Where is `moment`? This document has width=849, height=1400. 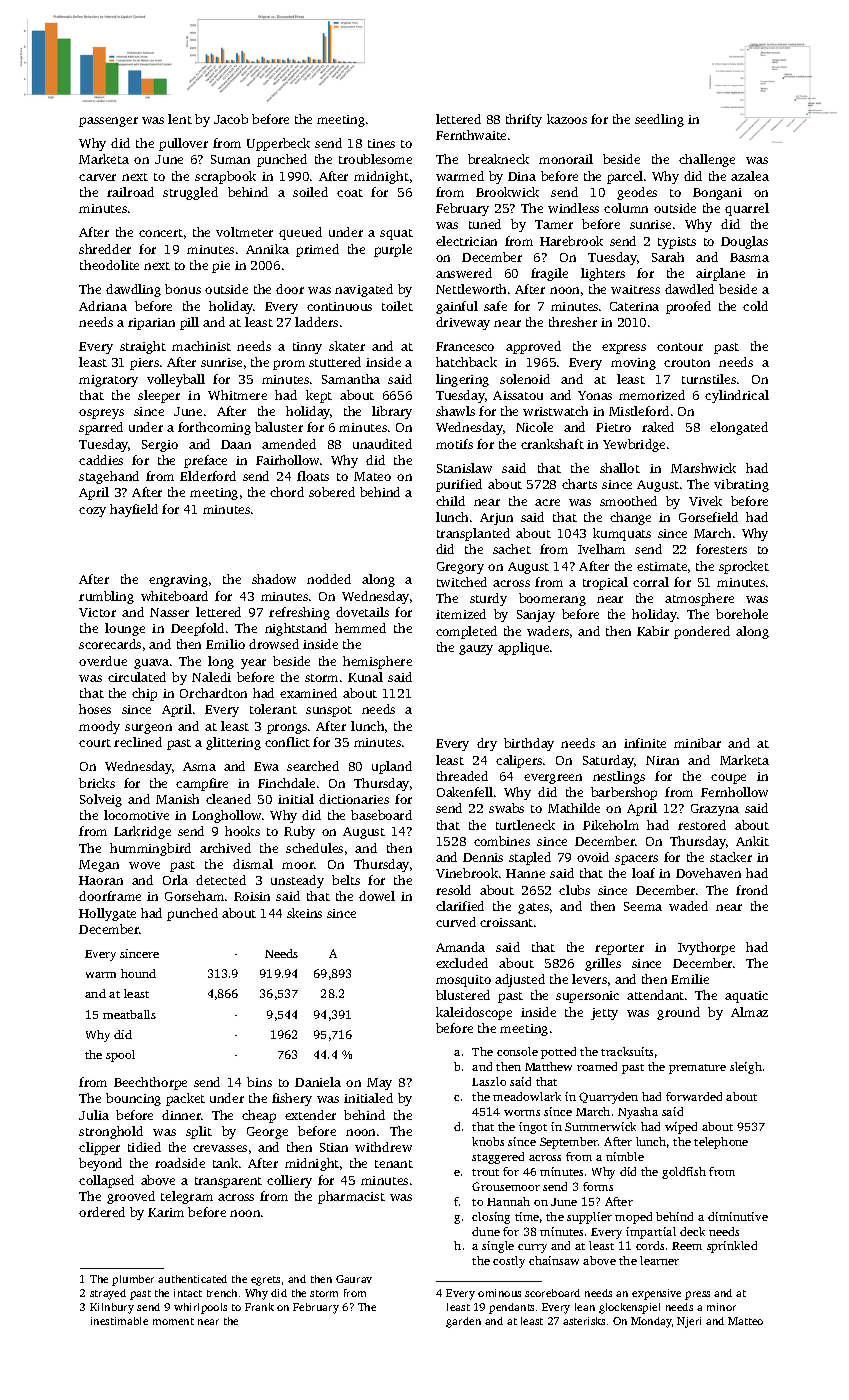 moment is located at coordinates (173, 1321).
